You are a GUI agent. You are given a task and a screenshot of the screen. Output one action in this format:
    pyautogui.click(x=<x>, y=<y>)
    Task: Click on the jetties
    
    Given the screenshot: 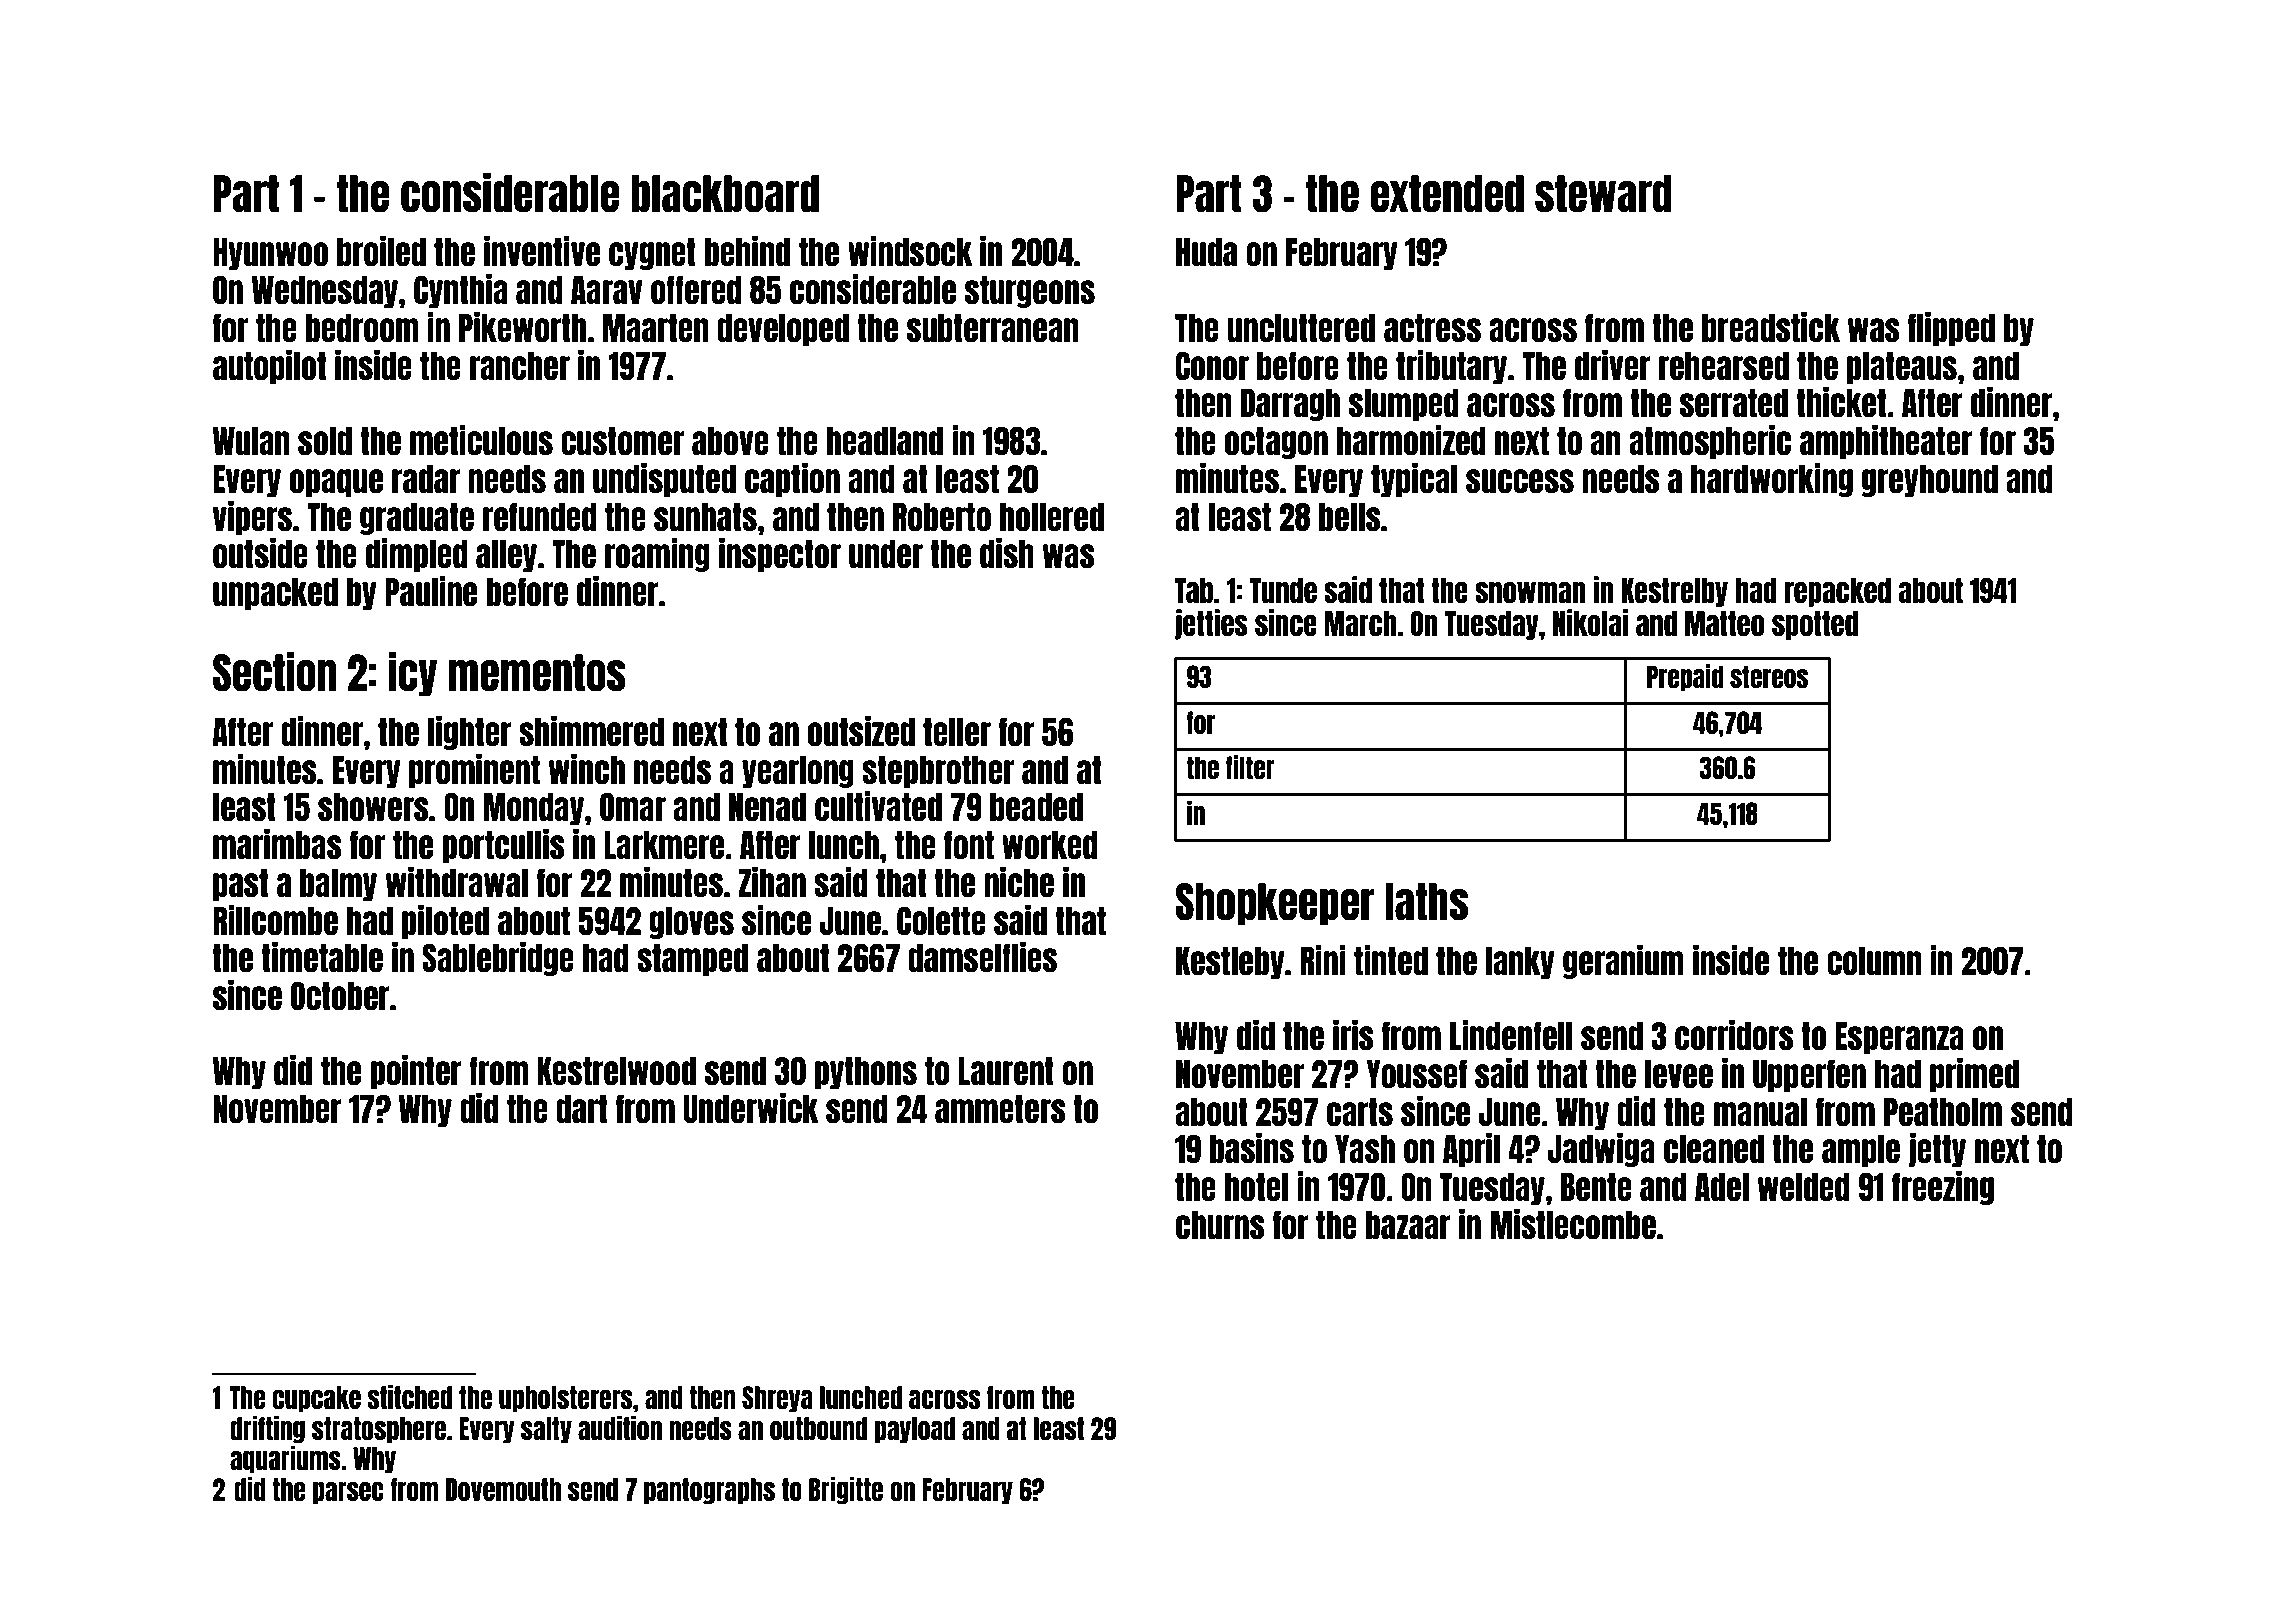 What is the action you would take?
    pyautogui.click(x=1211, y=624)
